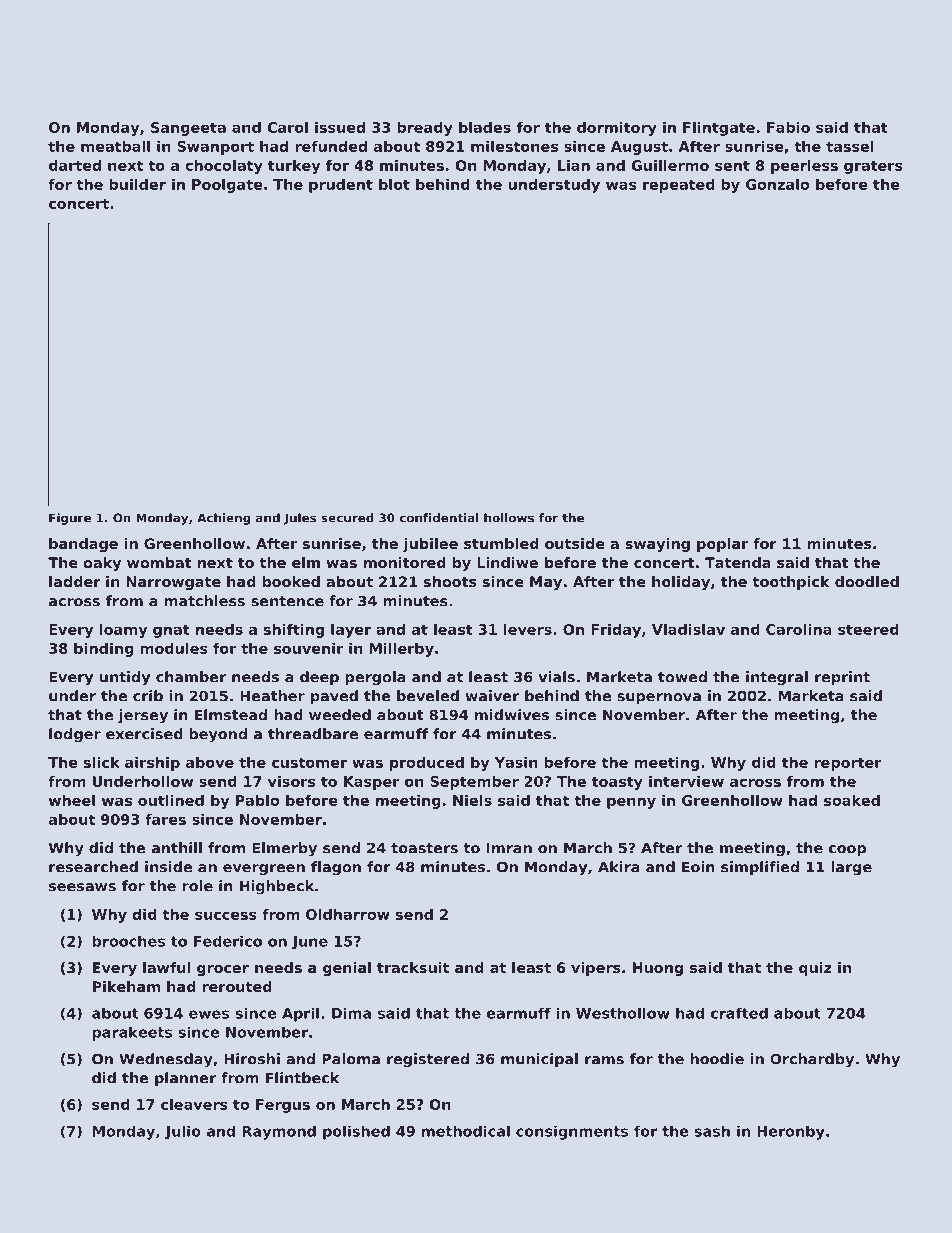  Describe the element at coordinates (75, 165) in the screenshot. I see `darted` at that location.
